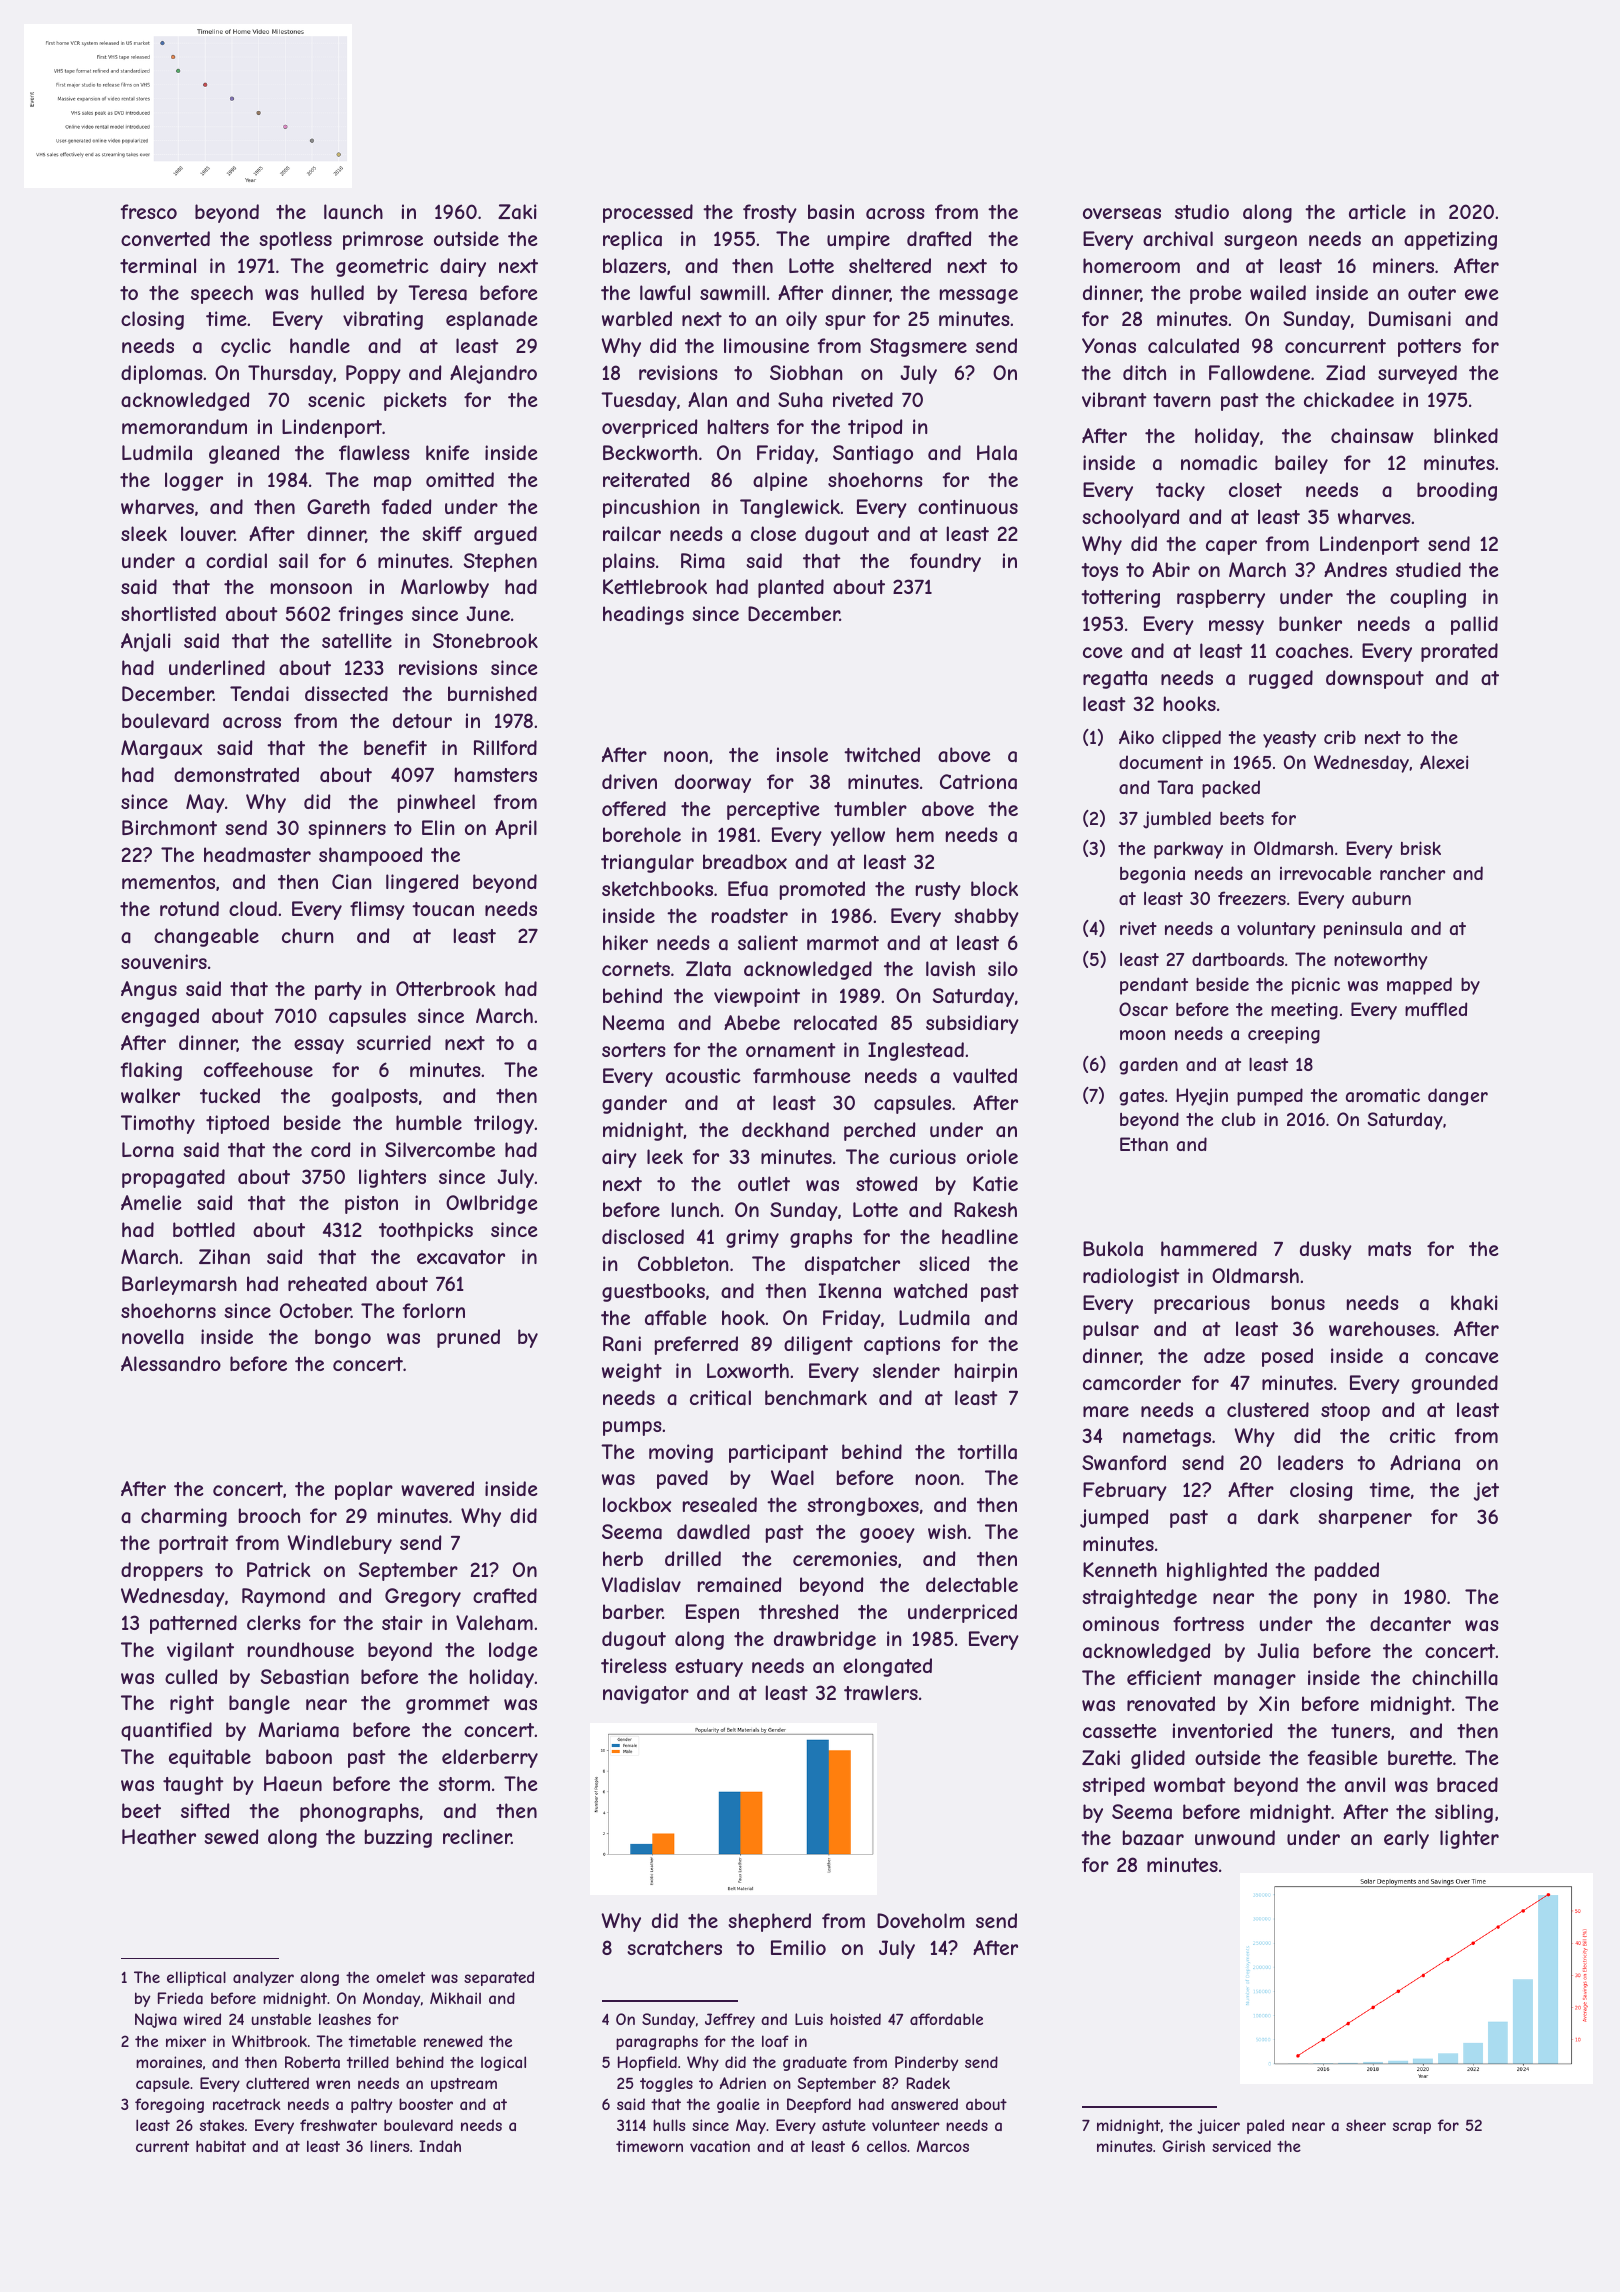  What do you see at coordinates (1377, 212) in the image?
I see `article` at bounding box center [1377, 212].
